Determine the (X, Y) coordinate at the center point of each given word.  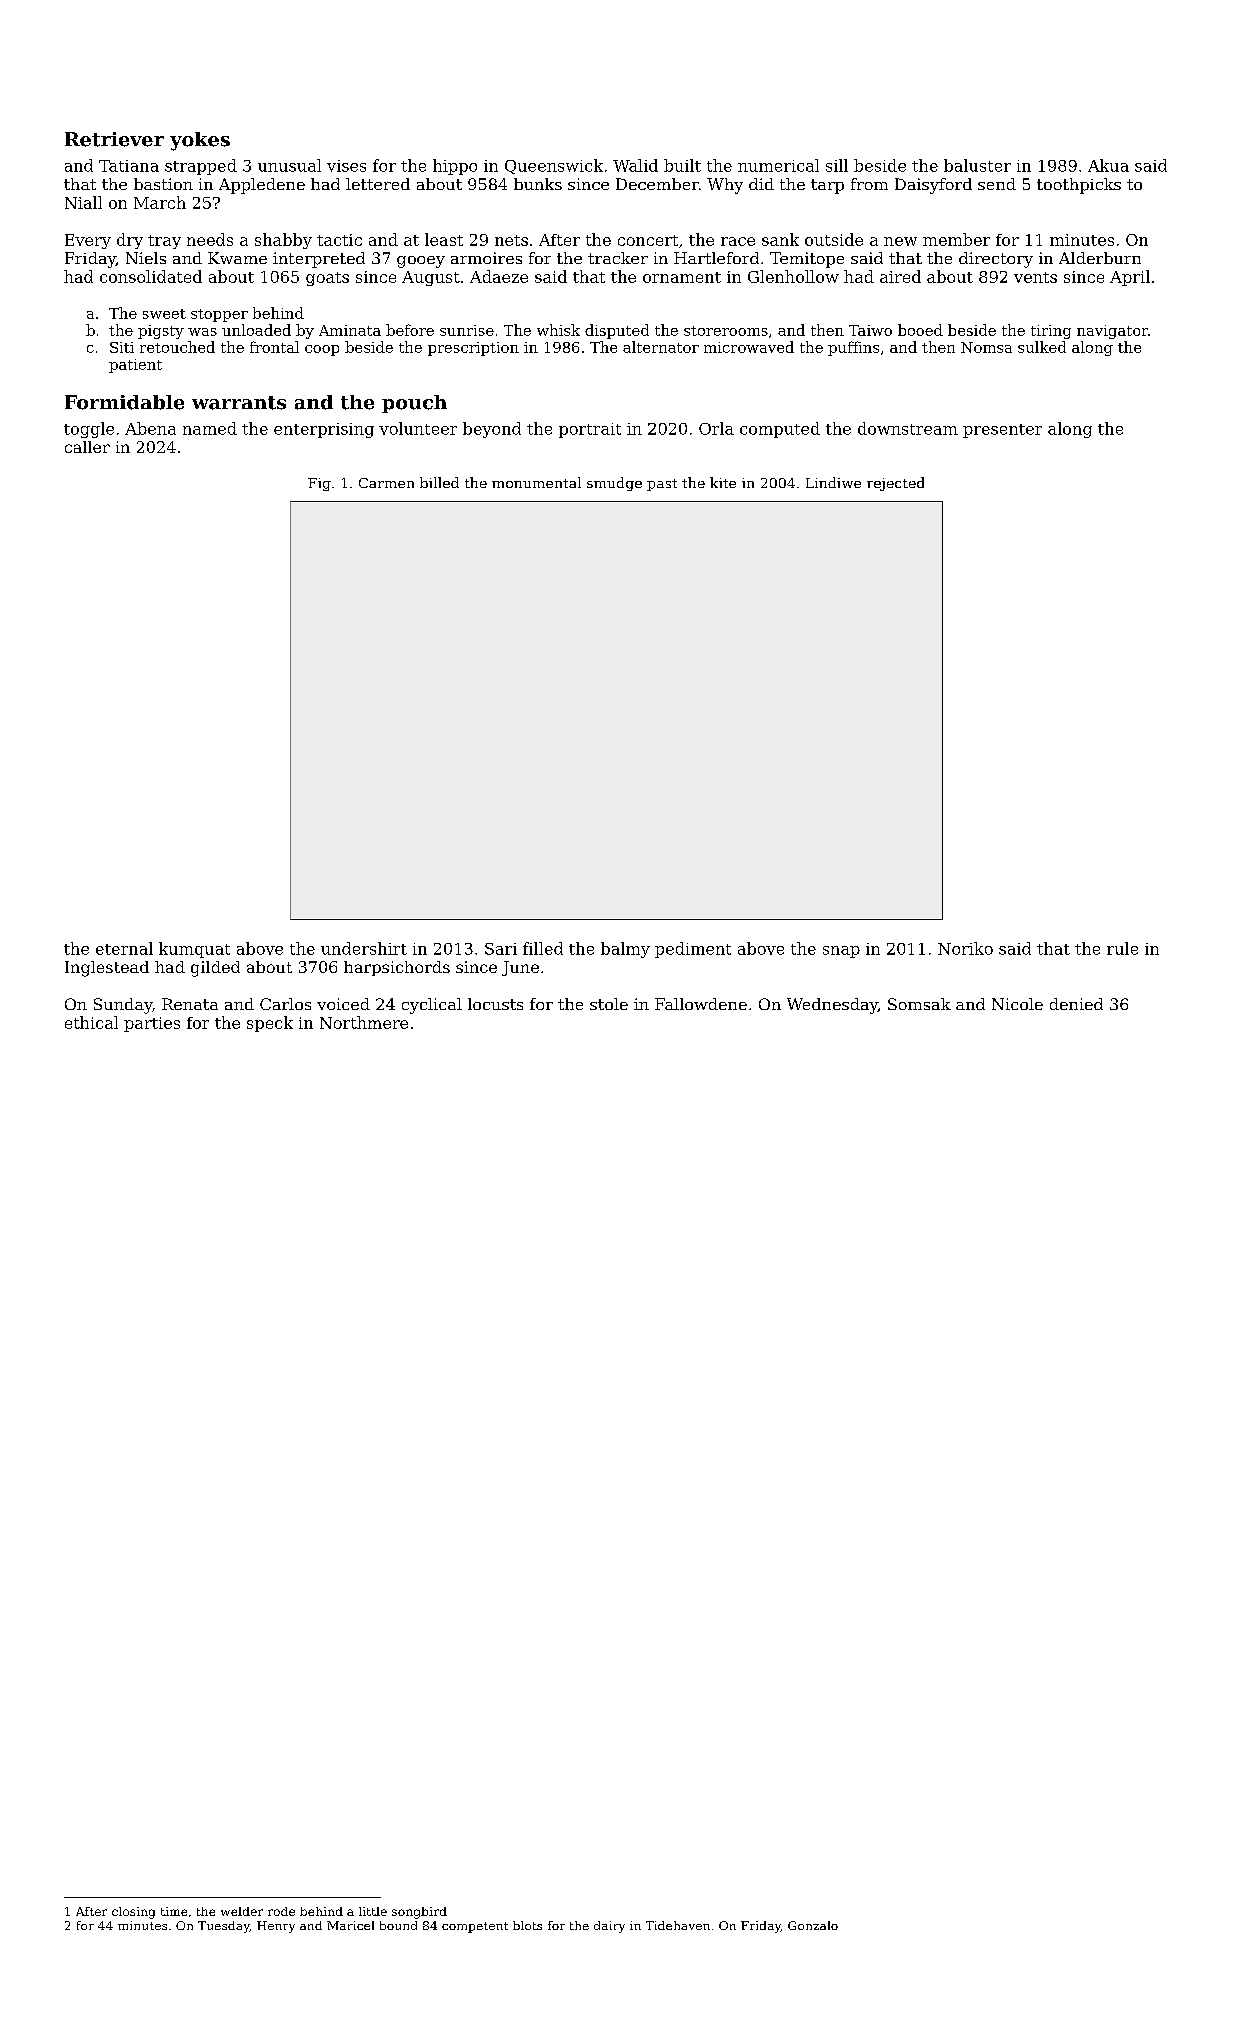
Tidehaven (678, 1925)
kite (723, 482)
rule (1122, 948)
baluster (977, 165)
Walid (635, 165)
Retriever (114, 139)
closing (133, 1913)
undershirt (364, 948)
